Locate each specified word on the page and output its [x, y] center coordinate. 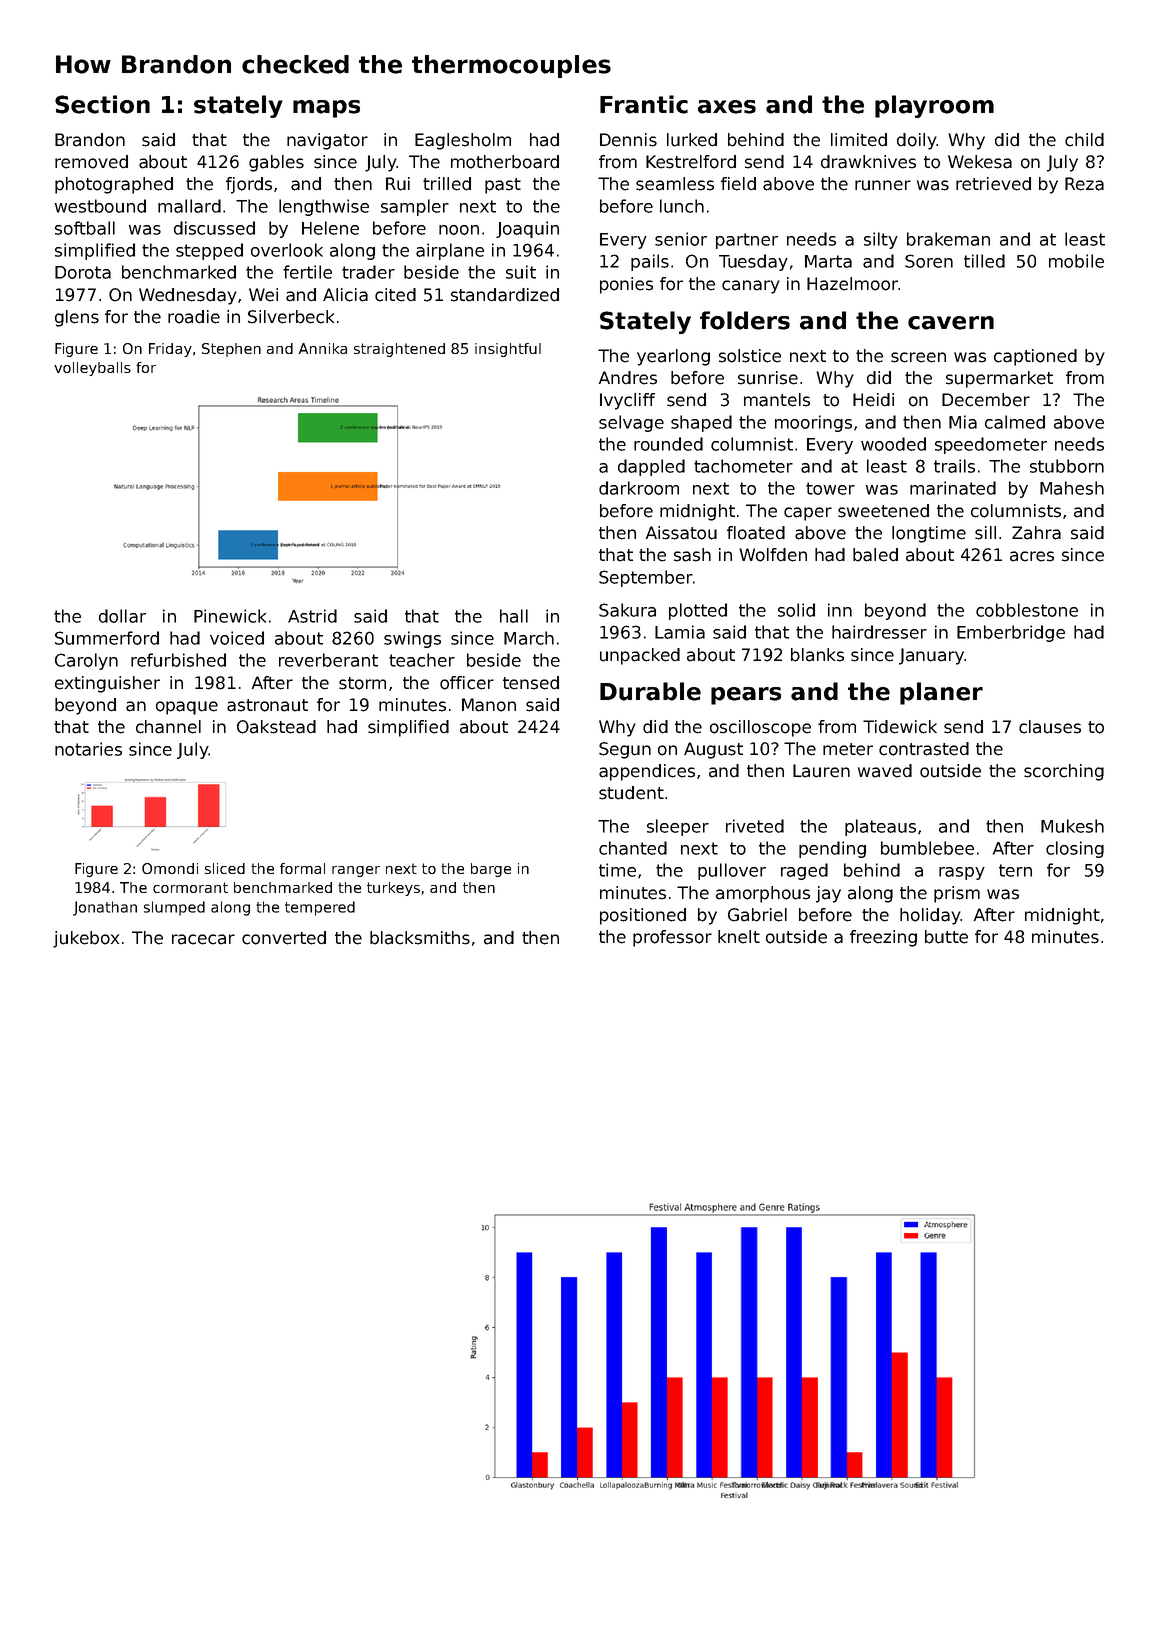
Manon [489, 705]
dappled [651, 467]
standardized [505, 295]
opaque [187, 708]
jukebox [86, 939]
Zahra [1036, 533]
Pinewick [230, 616]
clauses [1050, 727]
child [1084, 140]
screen [918, 357]
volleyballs [92, 369]
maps [326, 109]
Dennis [628, 140]
